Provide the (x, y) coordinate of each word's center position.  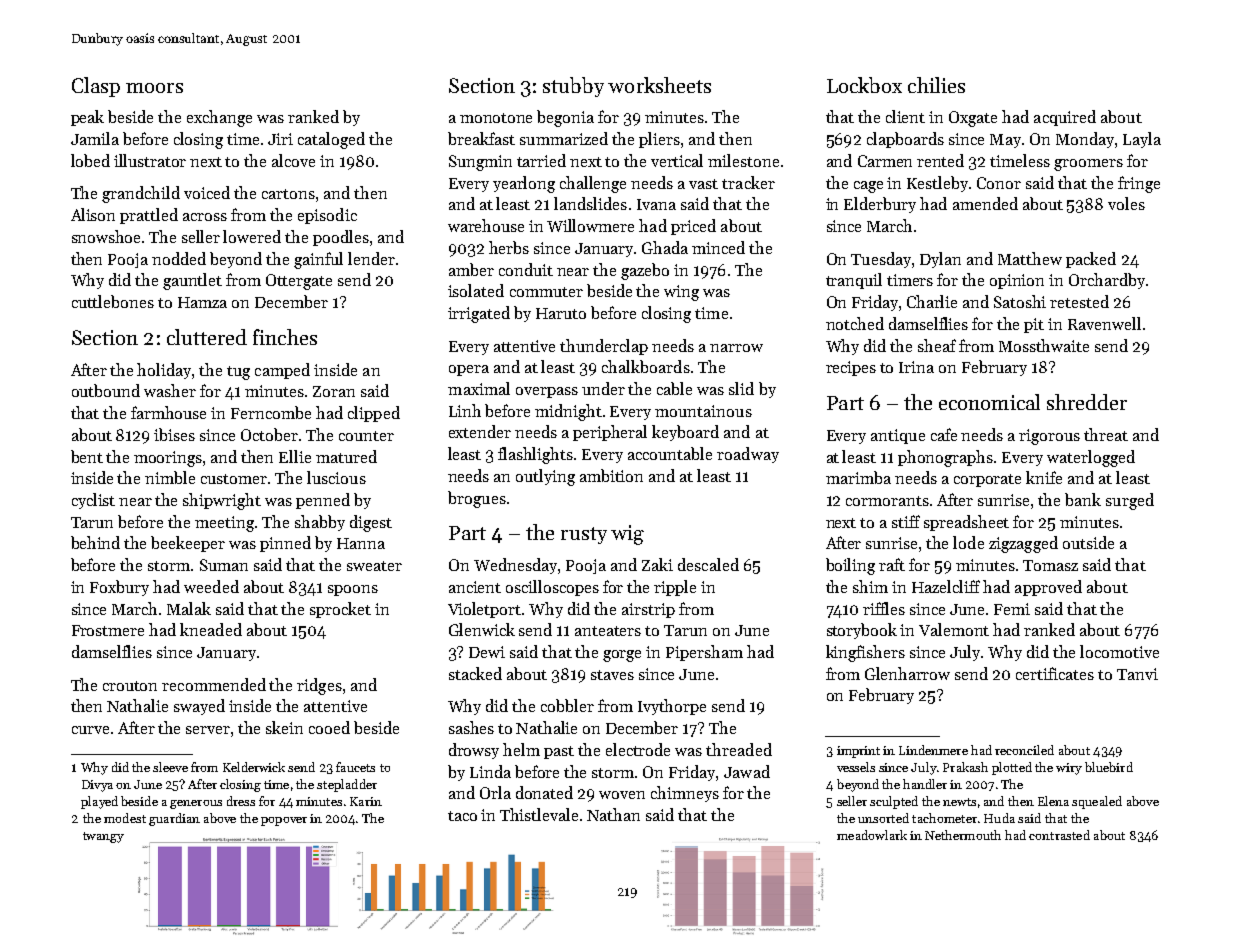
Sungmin (480, 163)
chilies (936, 85)
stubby (573, 87)
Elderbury (880, 205)
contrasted (1059, 835)
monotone (496, 118)
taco (462, 816)
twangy (103, 837)
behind (95, 542)
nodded (179, 258)
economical (989, 402)
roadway (748, 455)
